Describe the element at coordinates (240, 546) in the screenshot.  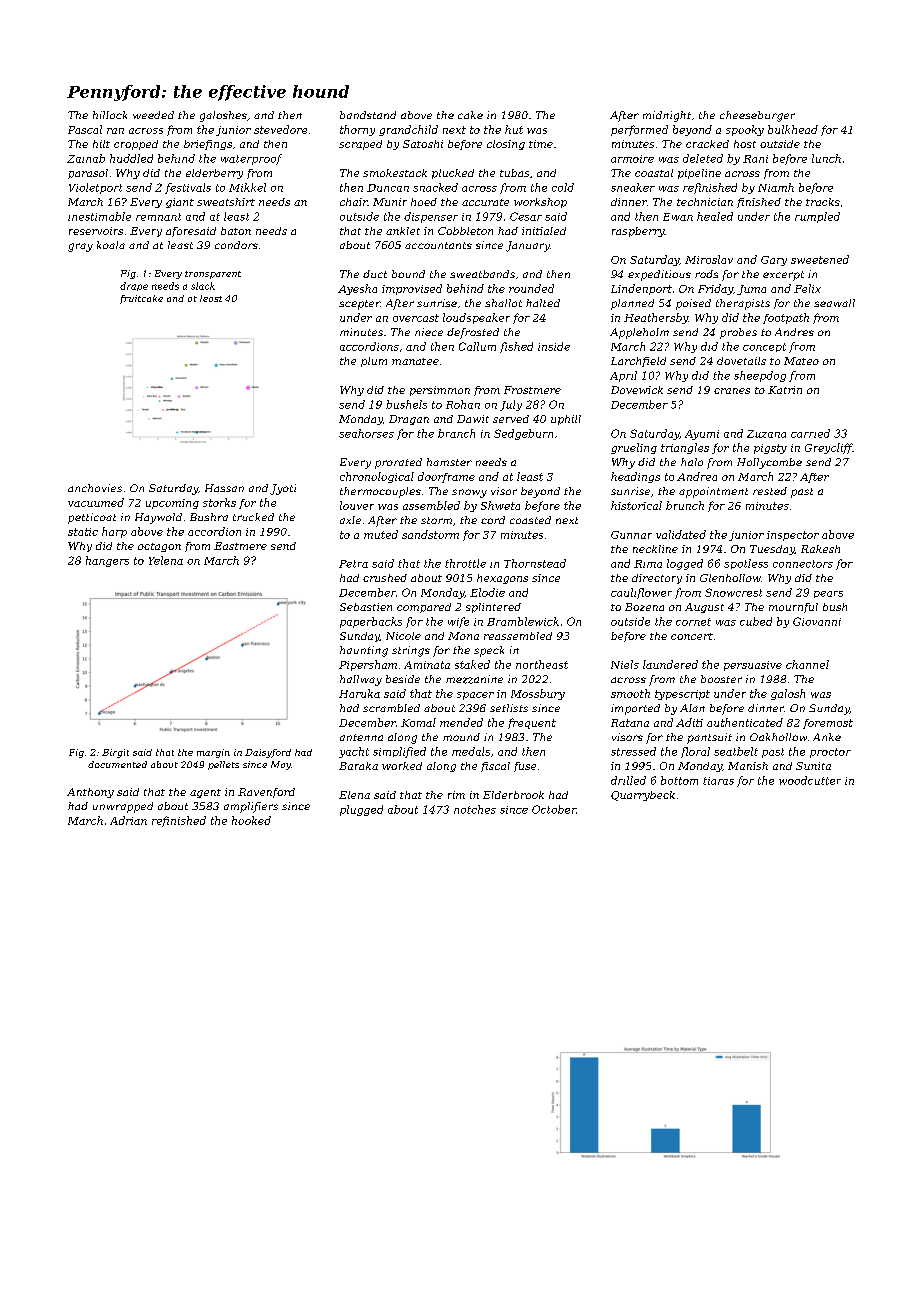
I see `Eastmere` at that location.
